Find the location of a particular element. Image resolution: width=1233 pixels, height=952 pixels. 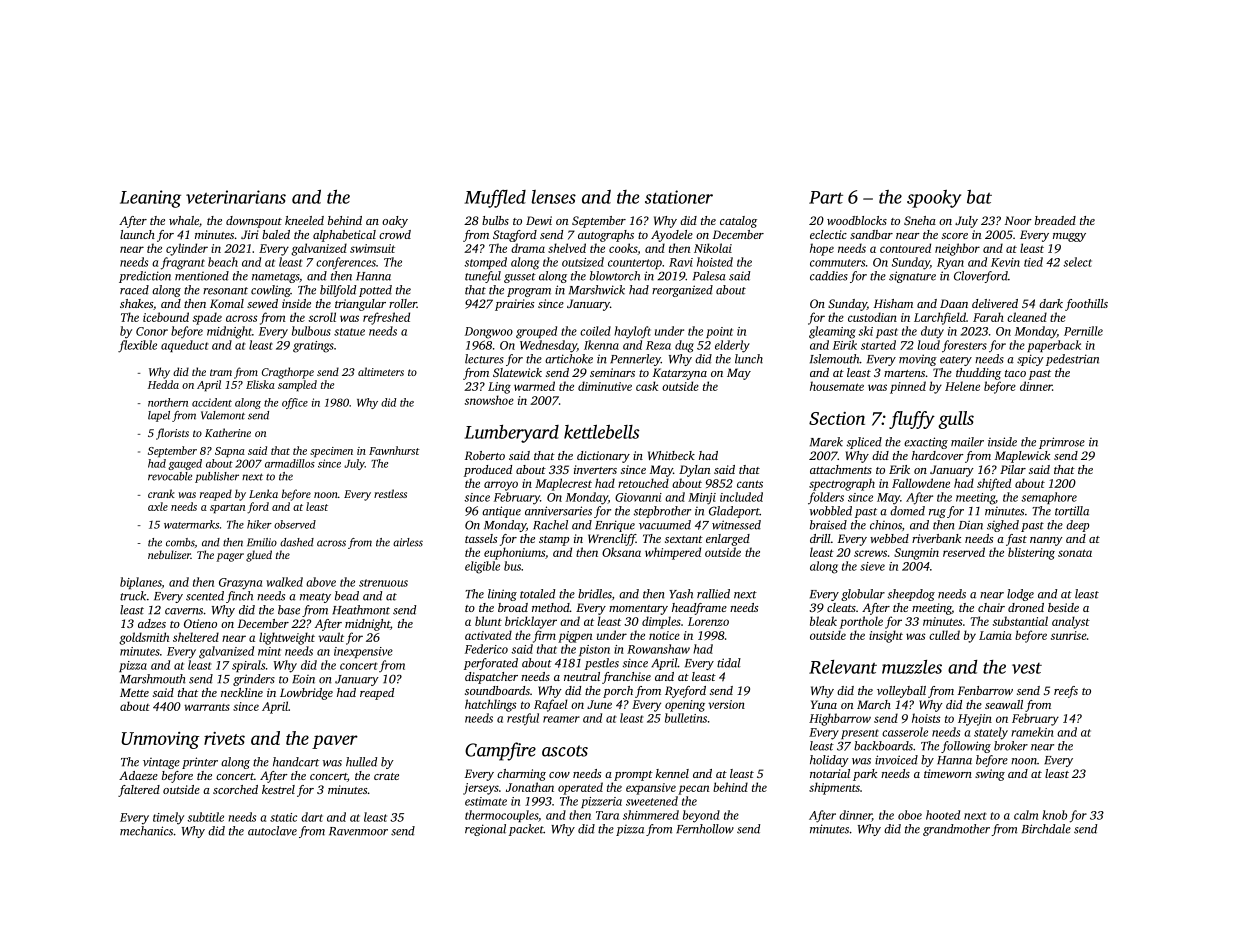

bulbs is located at coordinates (495, 220).
